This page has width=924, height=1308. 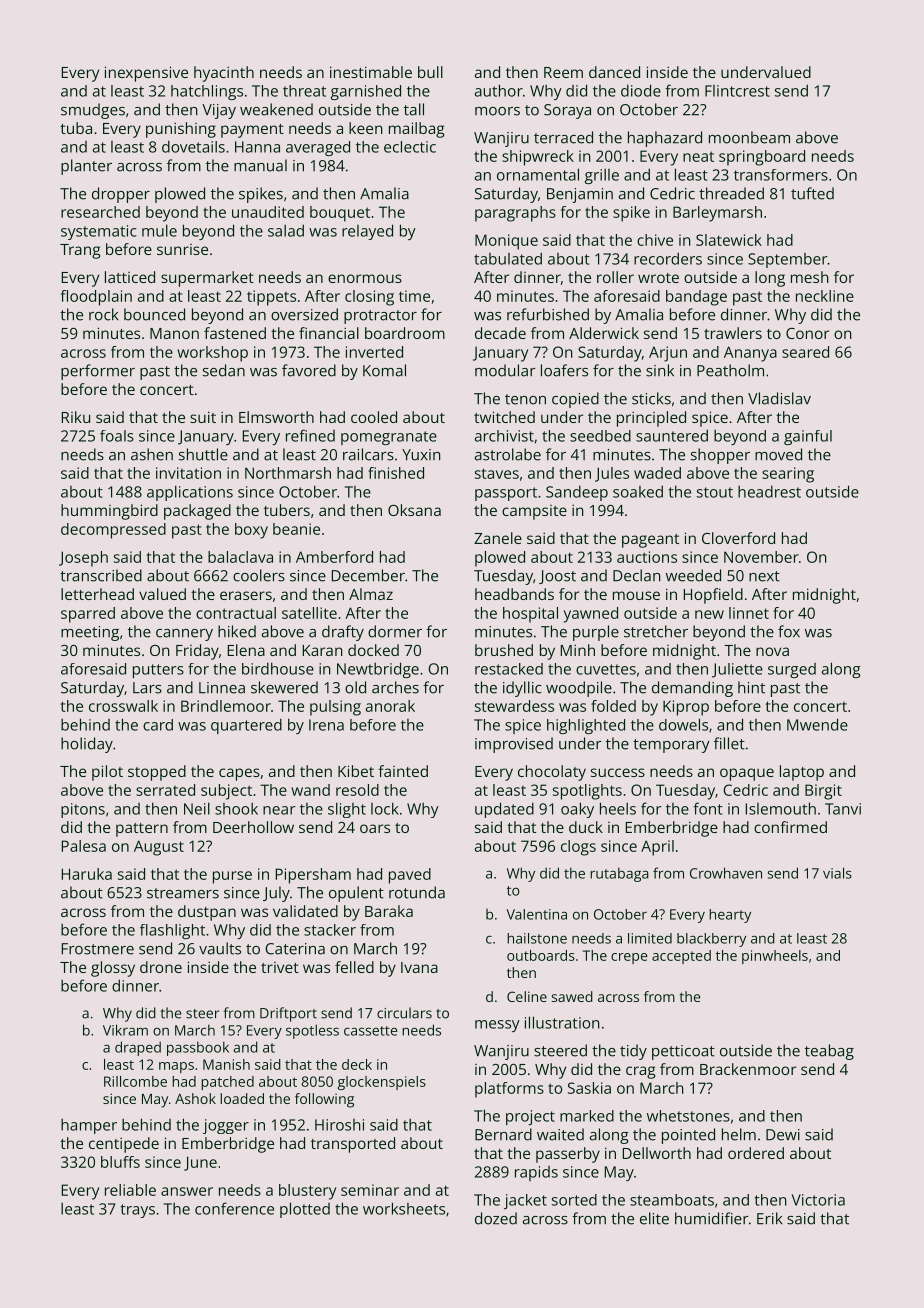 I want to click on Oksana, so click(x=414, y=510).
